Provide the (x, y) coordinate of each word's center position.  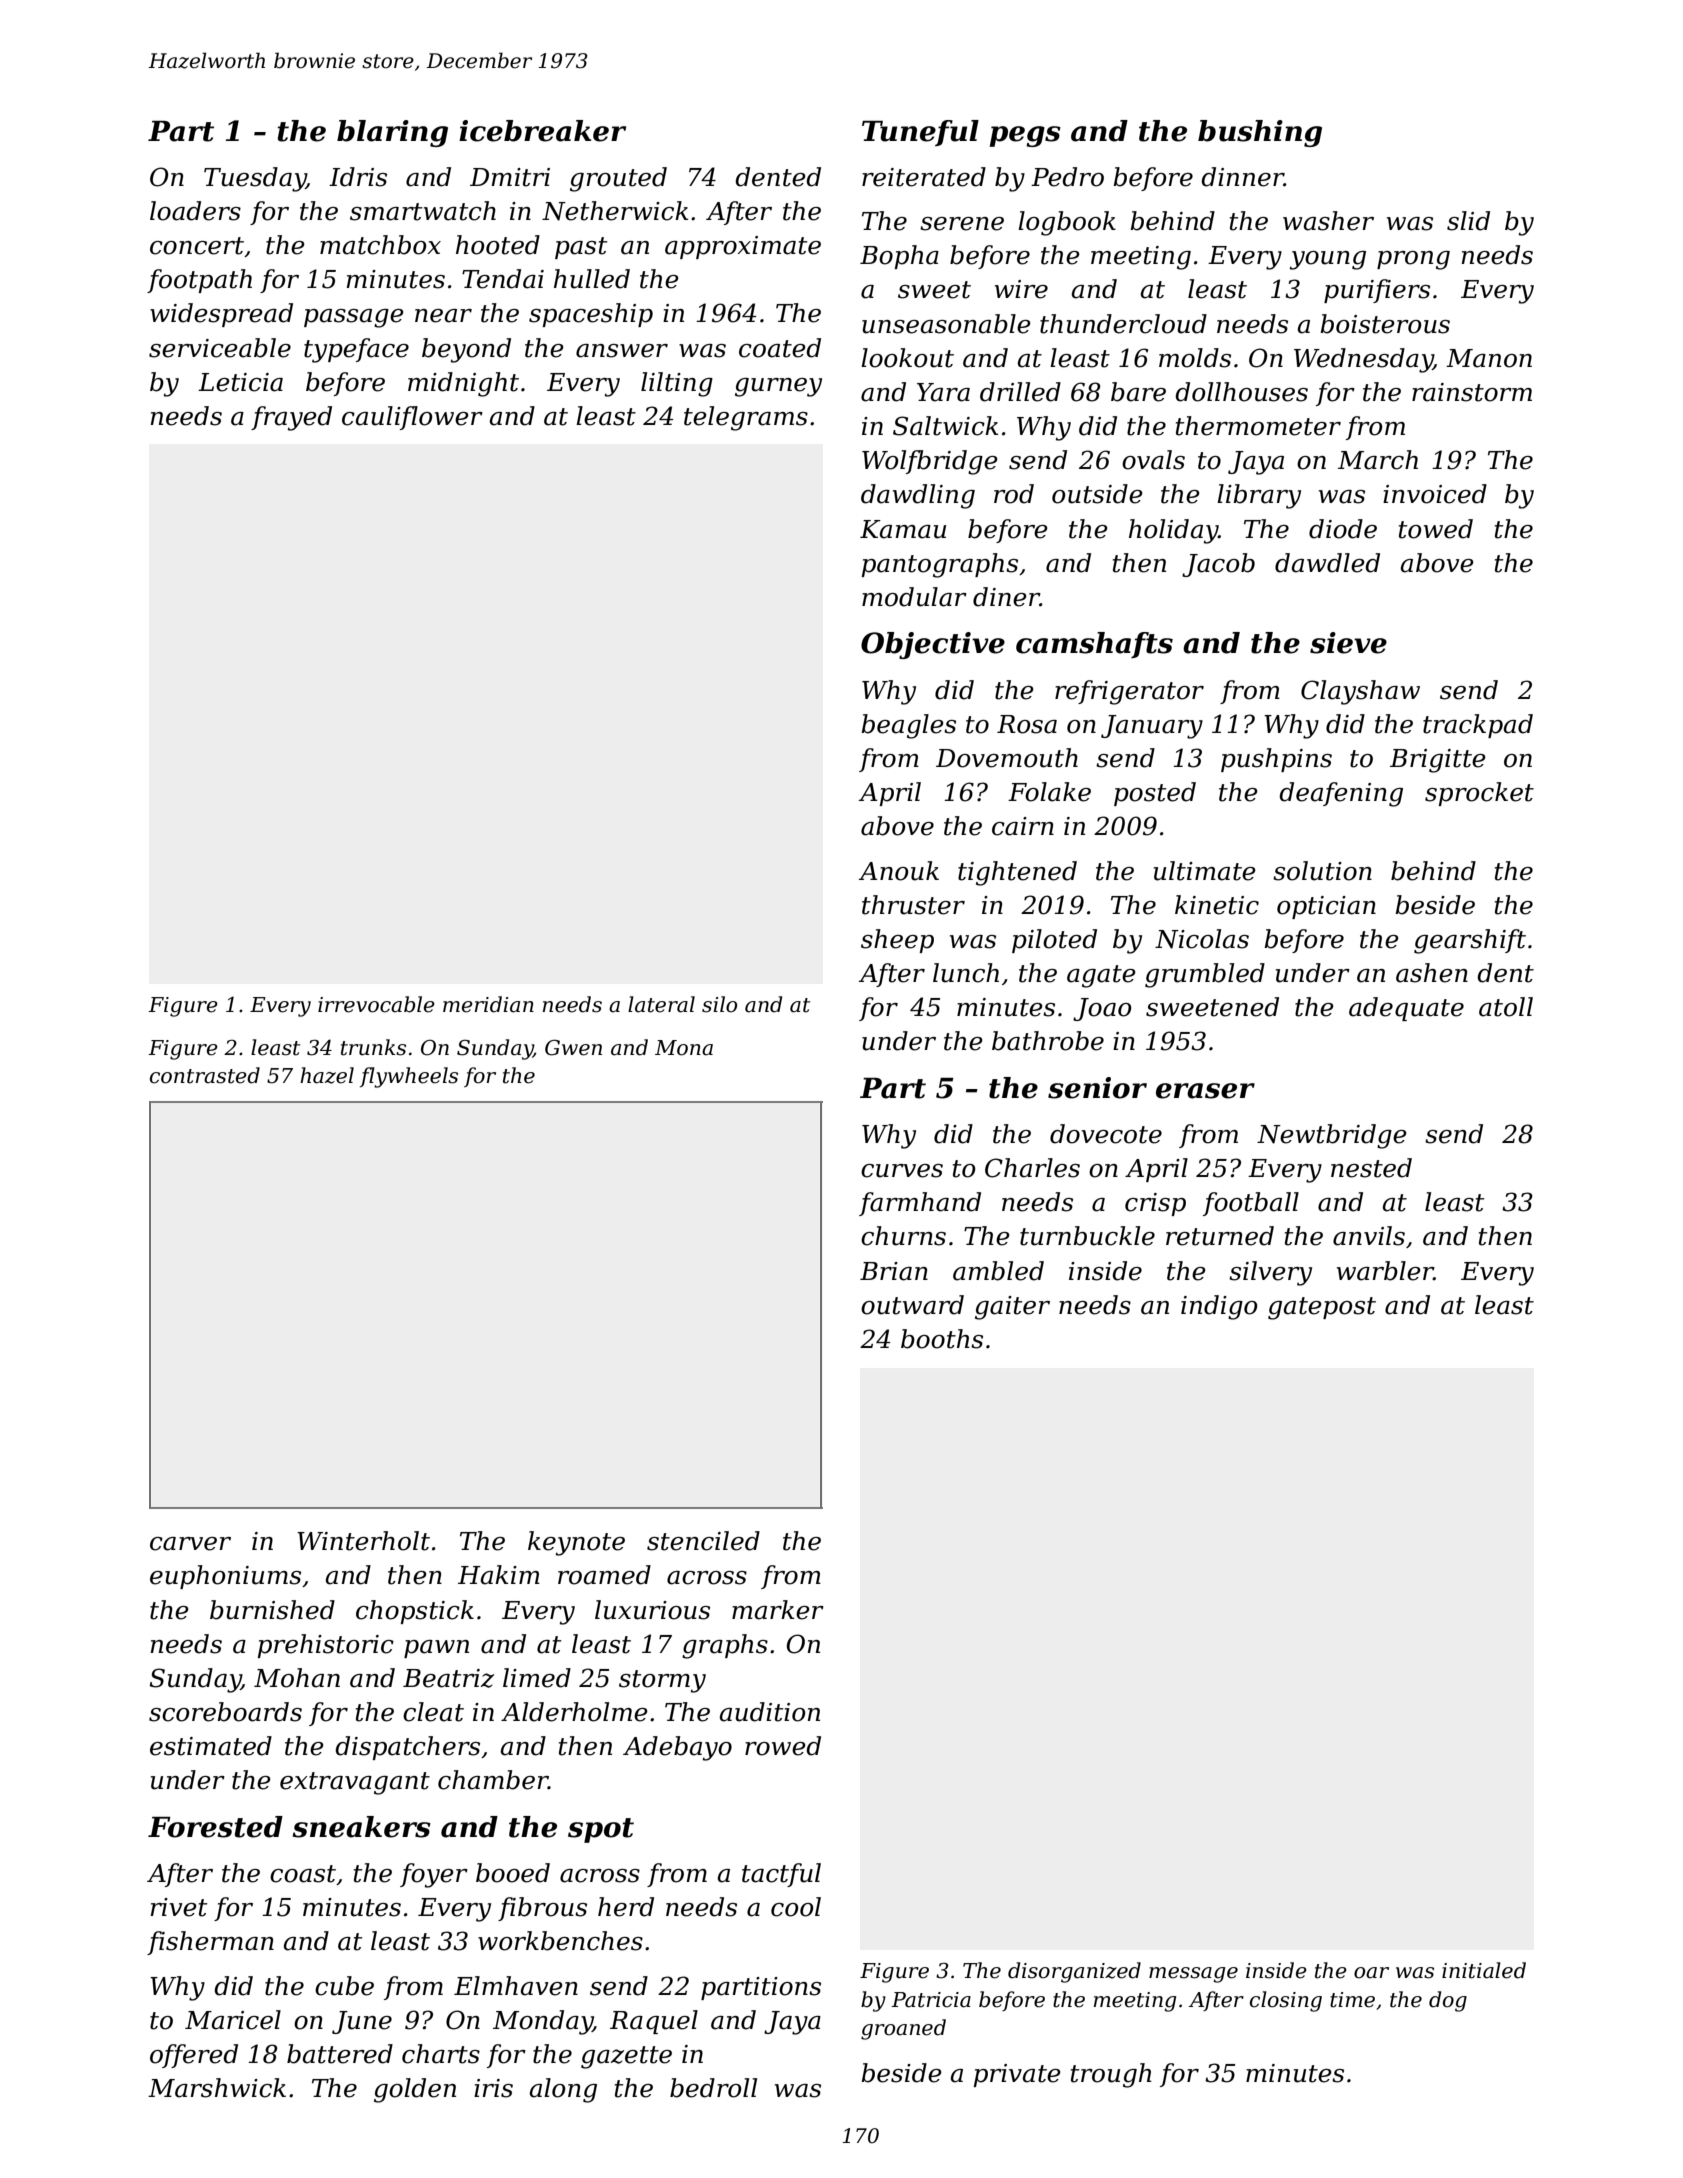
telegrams (746, 418)
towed (1436, 529)
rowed (783, 1746)
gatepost (1322, 1308)
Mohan (297, 1678)
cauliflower (412, 418)
